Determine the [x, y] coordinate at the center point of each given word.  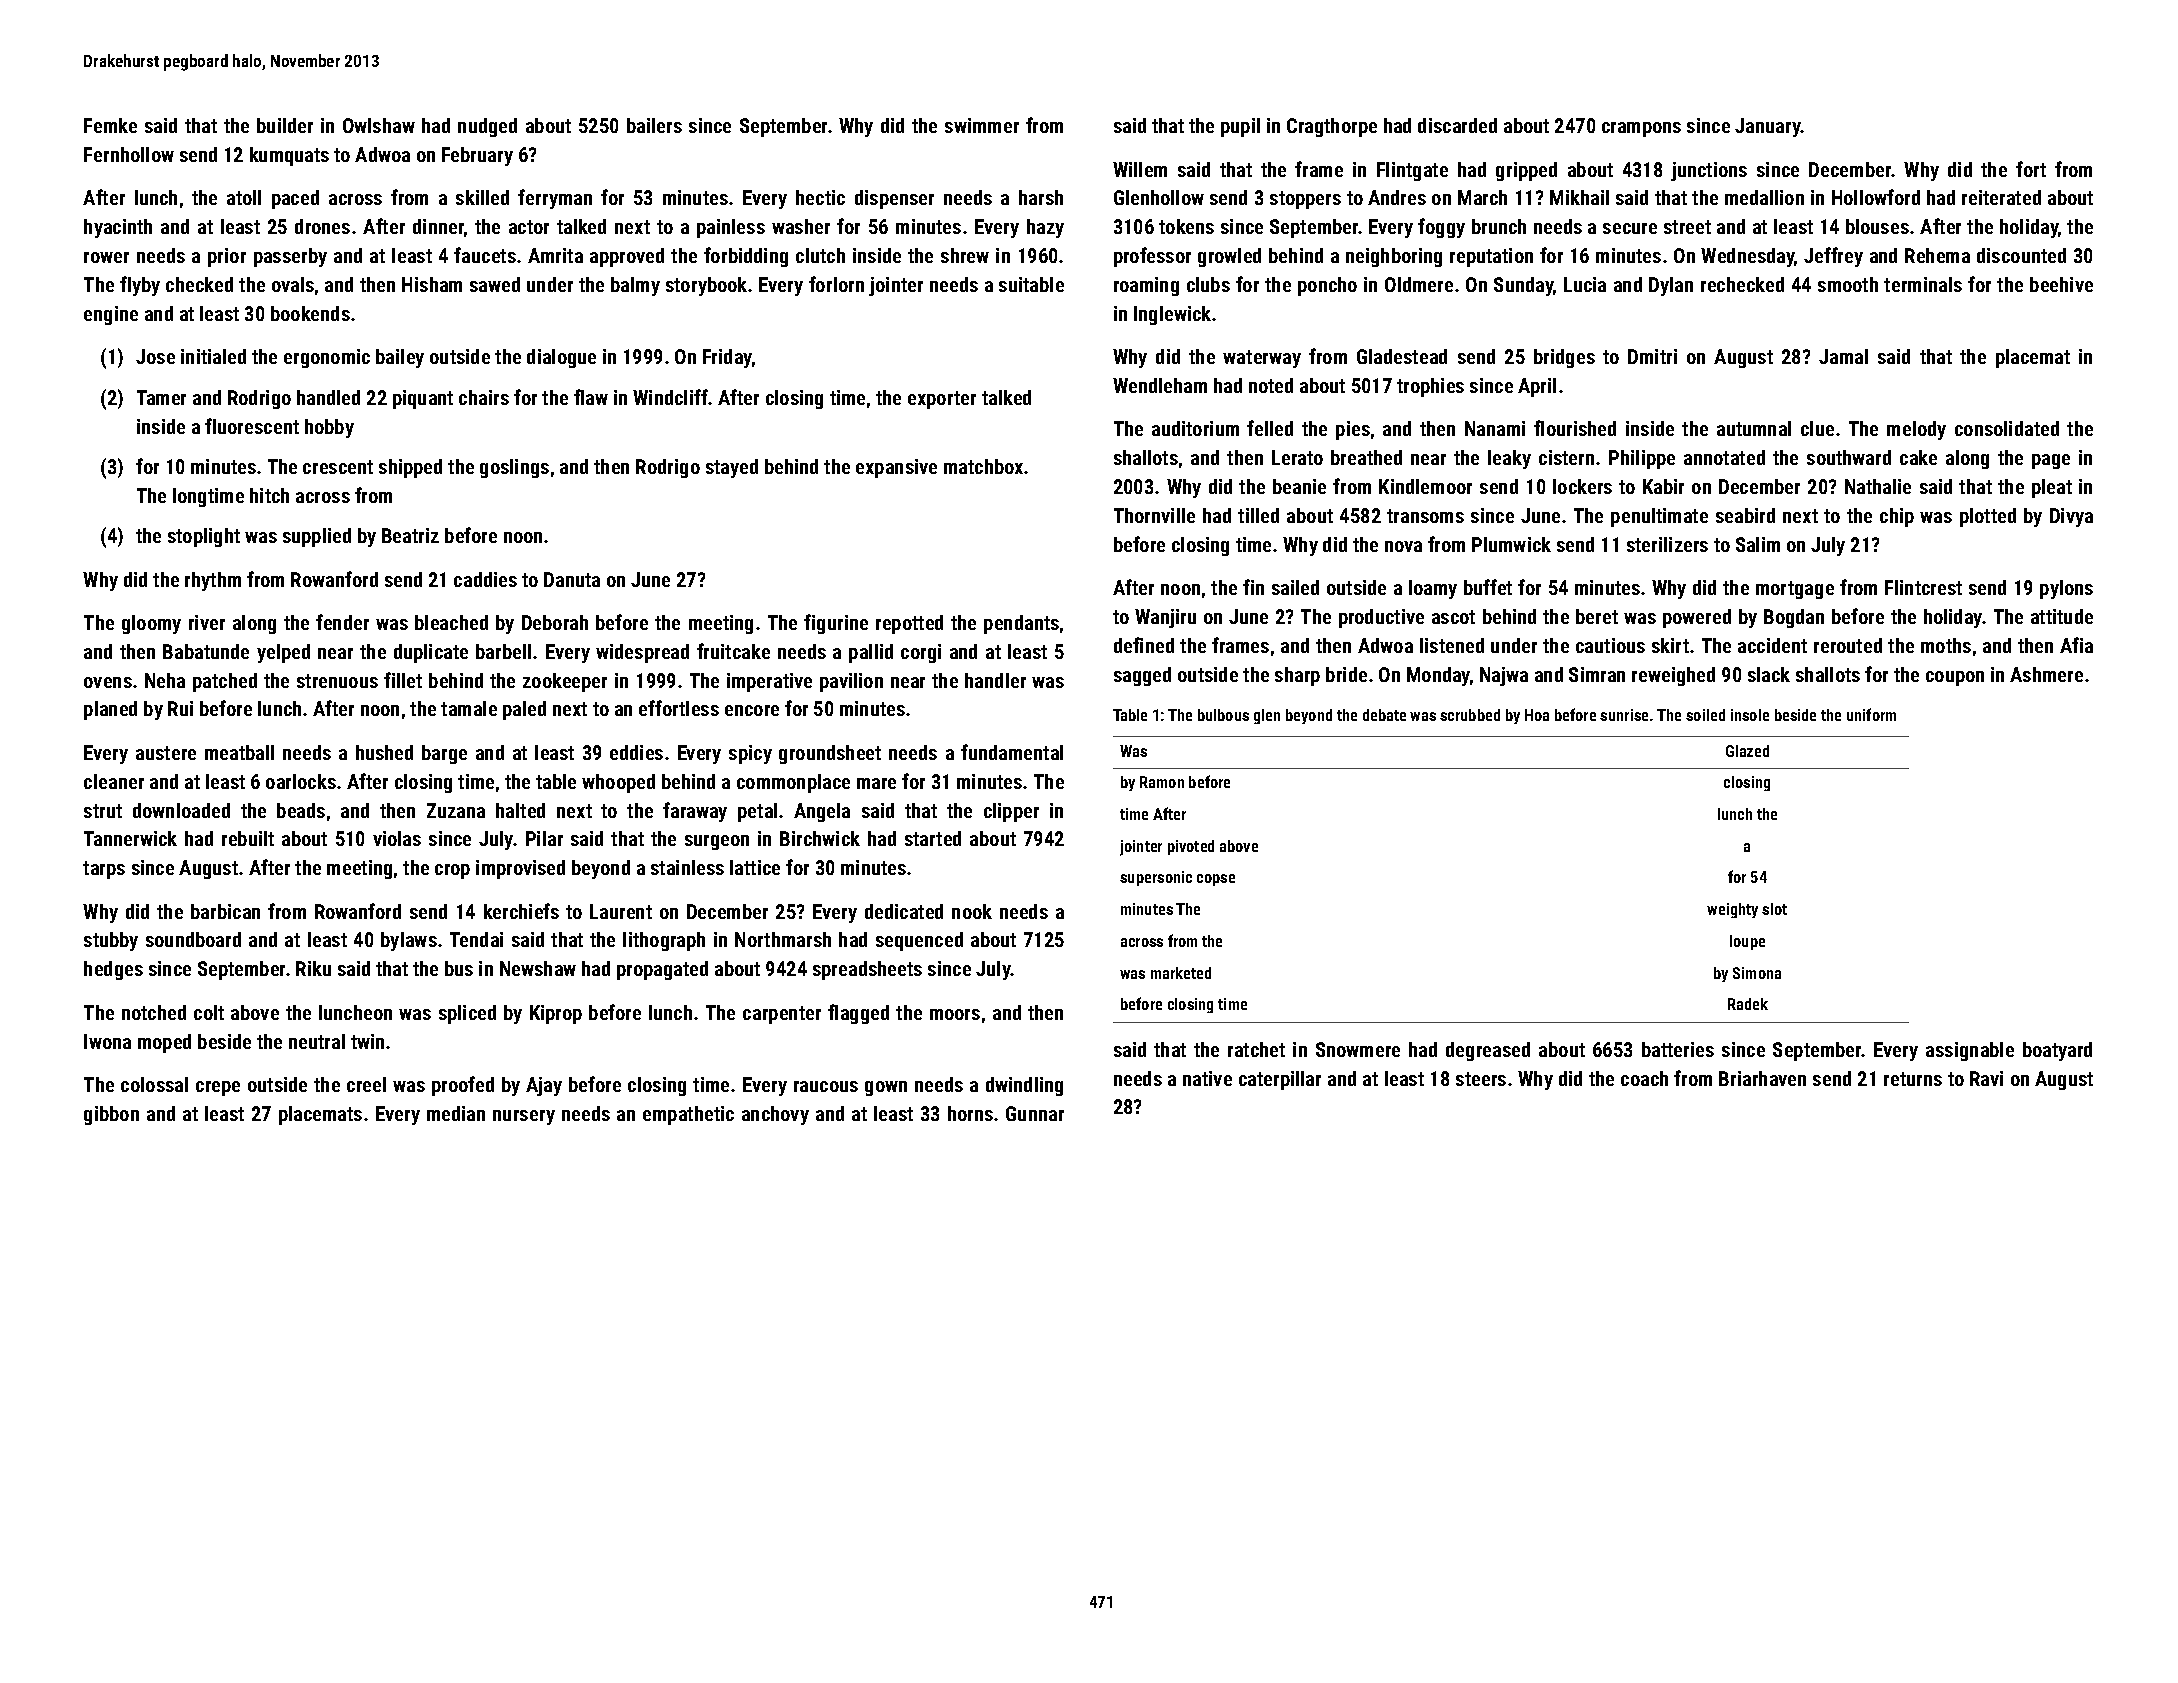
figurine [836, 624]
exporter [942, 400]
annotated [1724, 457]
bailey [400, 358]
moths [1946, 645]
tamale [469, 708]
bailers [654, 125]
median [456, 1113]
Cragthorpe [1332, 127]
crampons [1641, 129]
